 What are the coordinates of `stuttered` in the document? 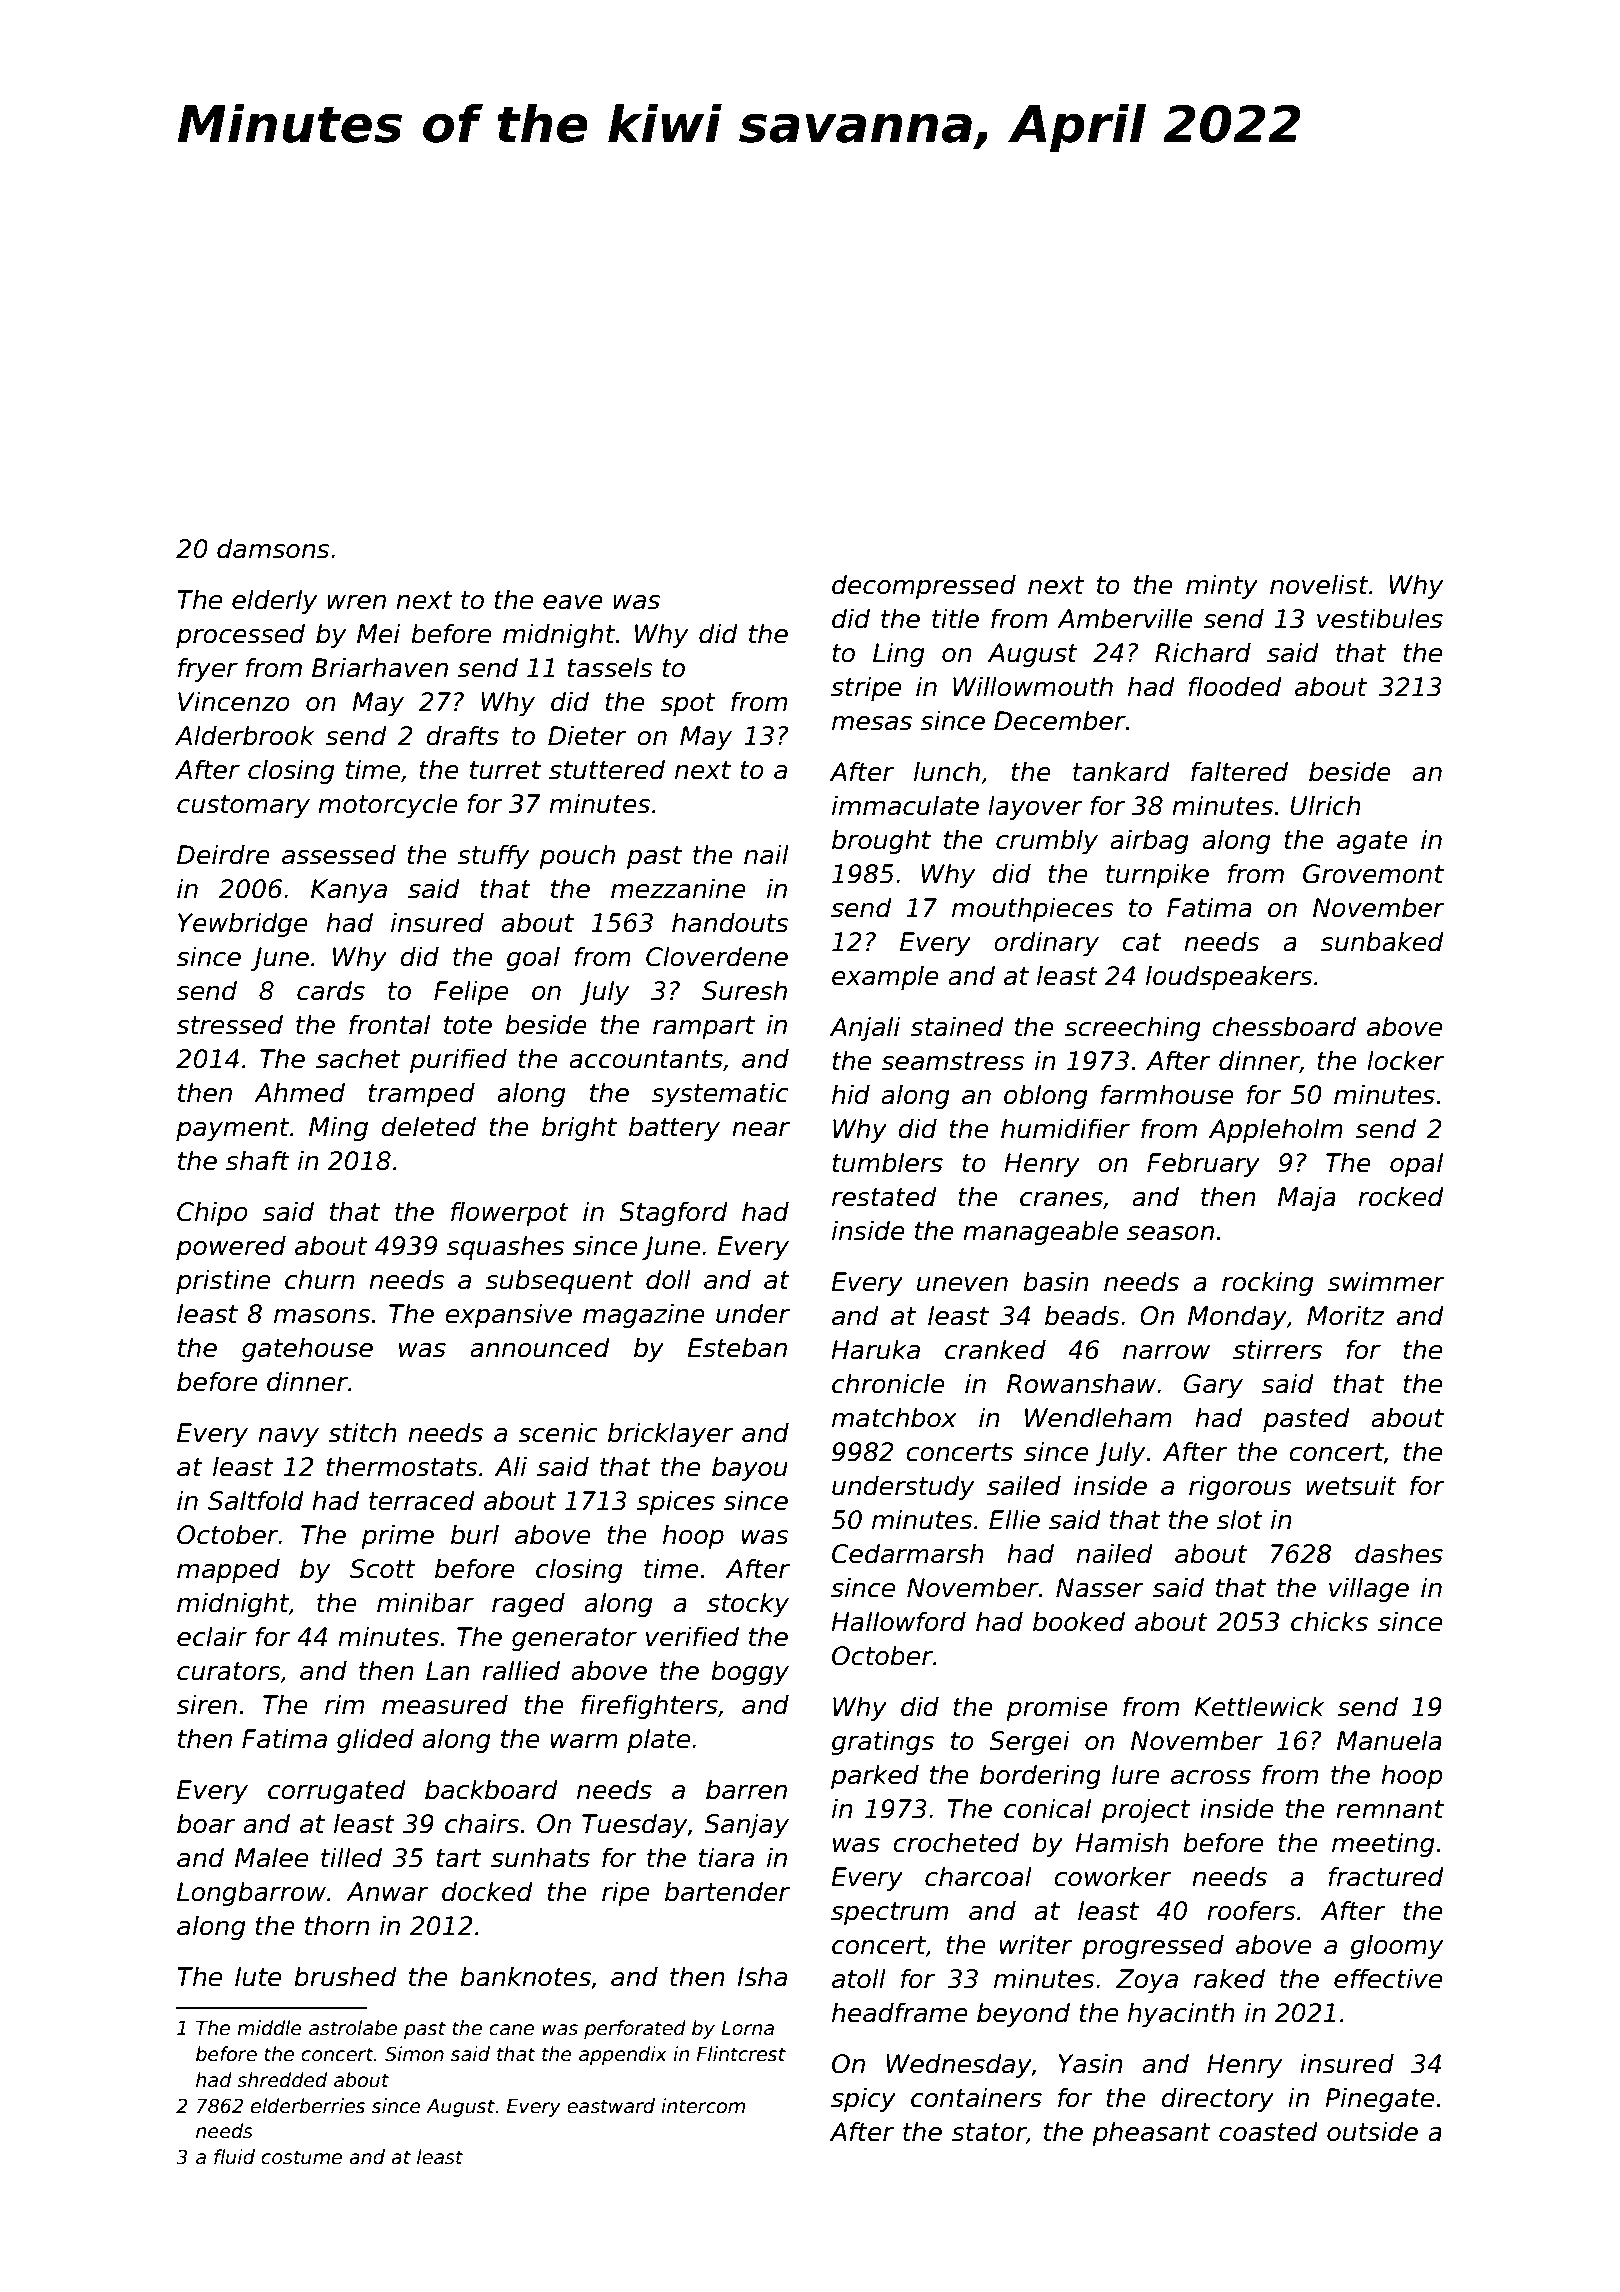 It's located at (607, 769).
